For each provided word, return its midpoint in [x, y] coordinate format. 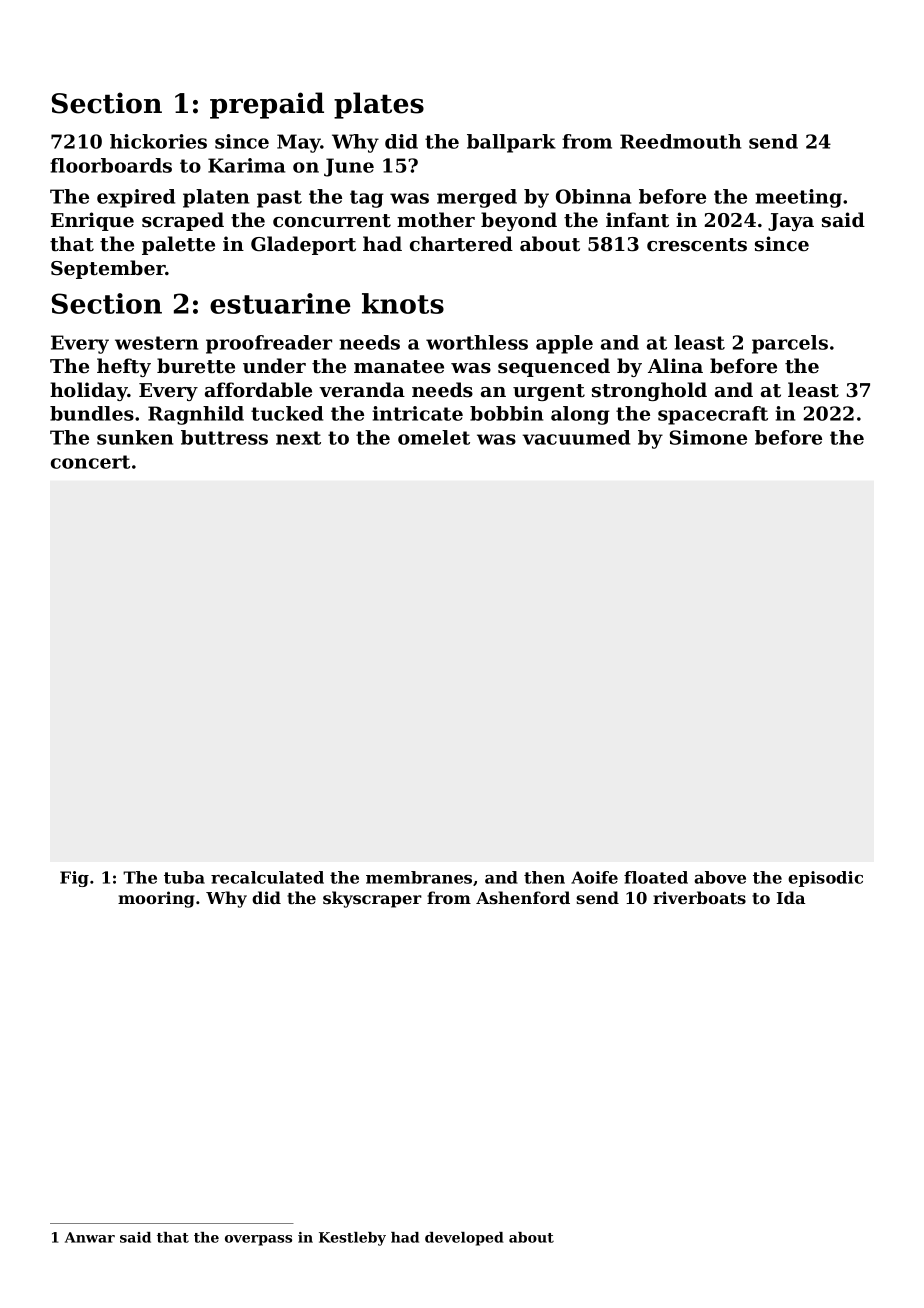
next [298, 438]
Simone [708, 437]
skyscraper [372, 899]
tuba [184, 877]
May [299, 143]
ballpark [511, 143]
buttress [224, 437]
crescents [697, 245]
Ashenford [523, 897]
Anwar [90, 1237]
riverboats [699, 897]
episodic [825, 879]
